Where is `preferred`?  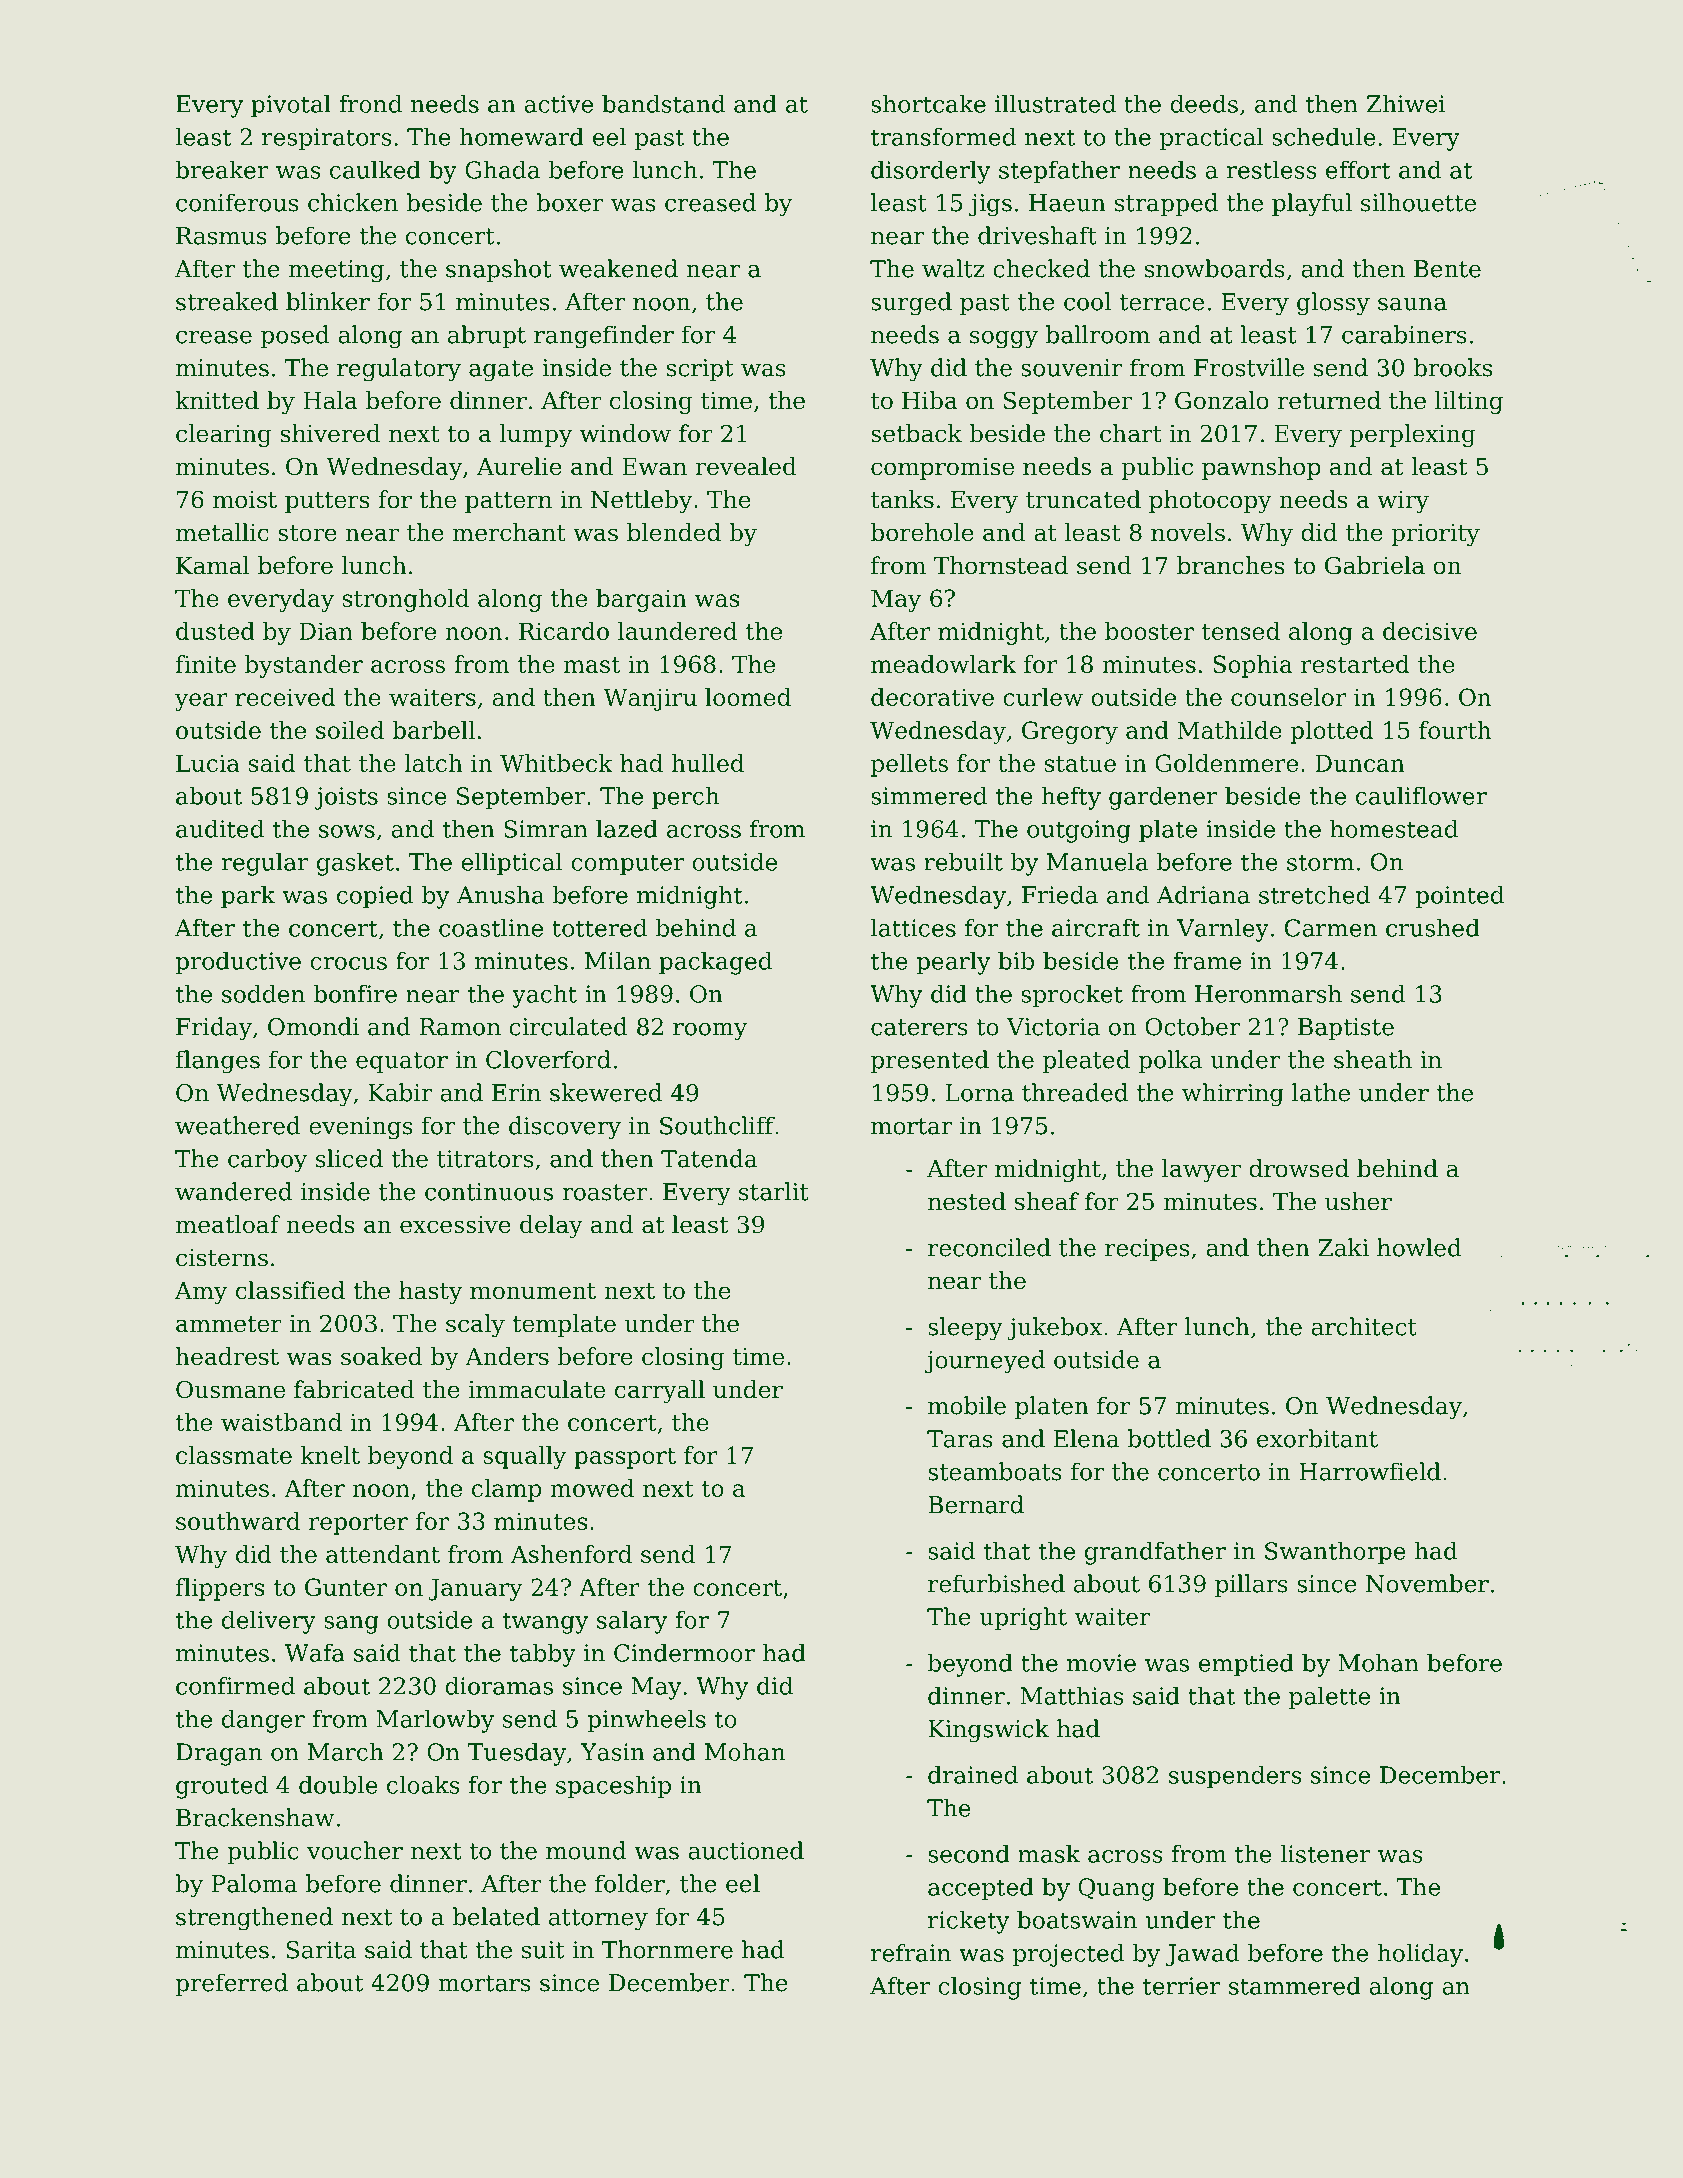 preferred is located at coordinates (231, 1984).
